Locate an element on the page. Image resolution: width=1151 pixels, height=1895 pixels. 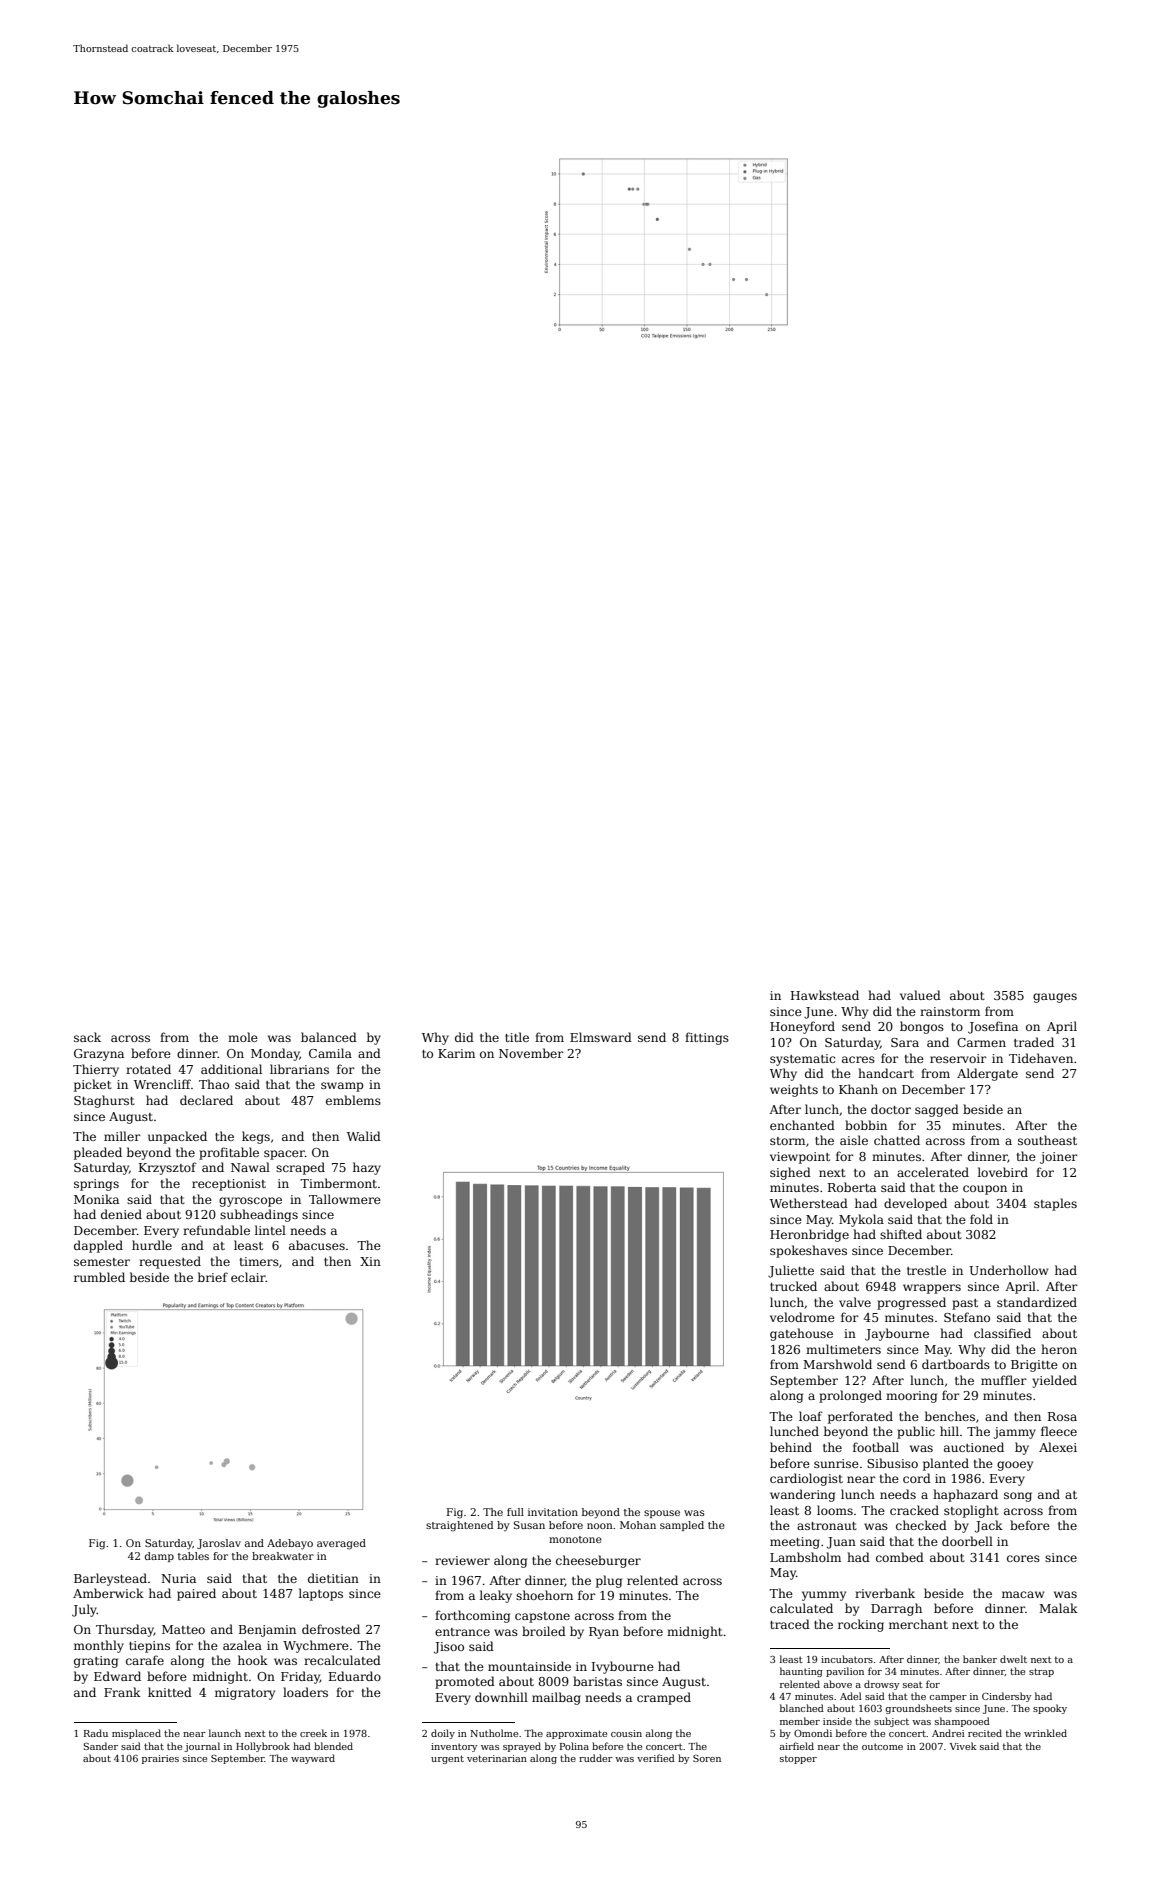
veterinarian is located at coordinates (497, 1758).
